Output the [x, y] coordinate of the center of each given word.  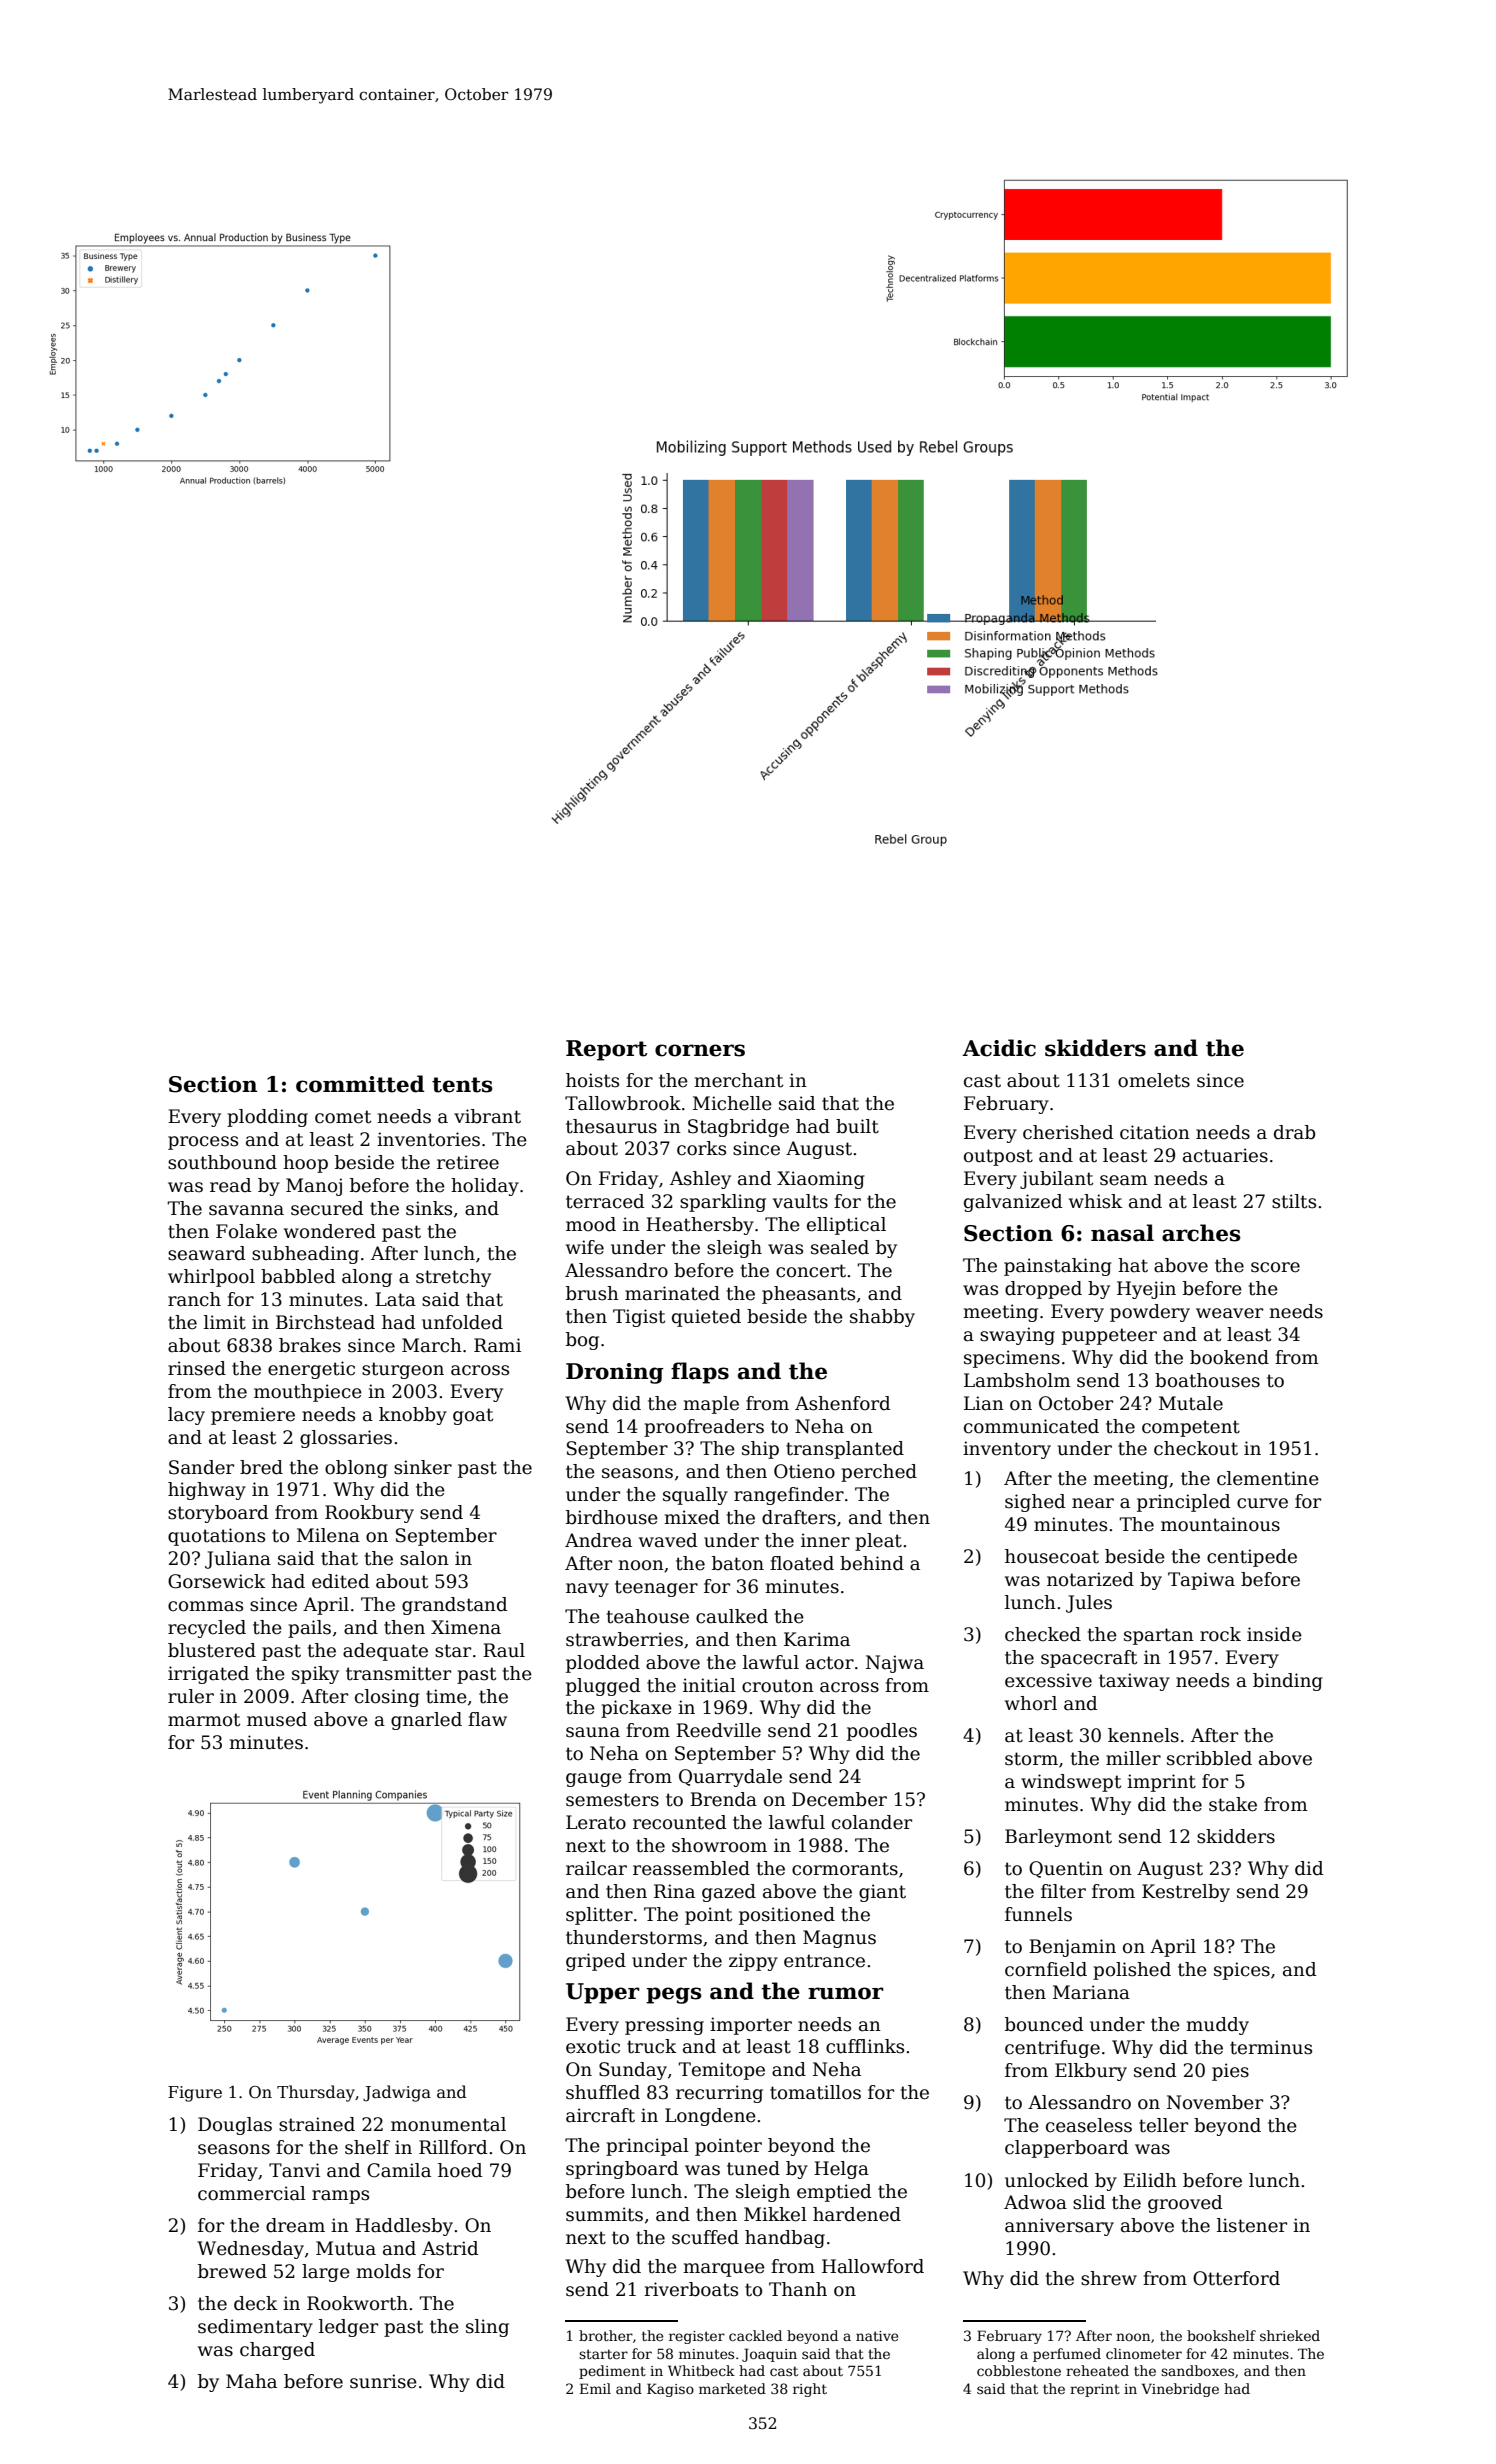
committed [360, 1084]
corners [700, 1050]
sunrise [383, 2381]
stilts [1294, 1201]
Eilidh [1150, 2180]
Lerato [596, 1822]
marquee [724, 2270]
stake [1233, 1804]
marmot [204, 1720]
